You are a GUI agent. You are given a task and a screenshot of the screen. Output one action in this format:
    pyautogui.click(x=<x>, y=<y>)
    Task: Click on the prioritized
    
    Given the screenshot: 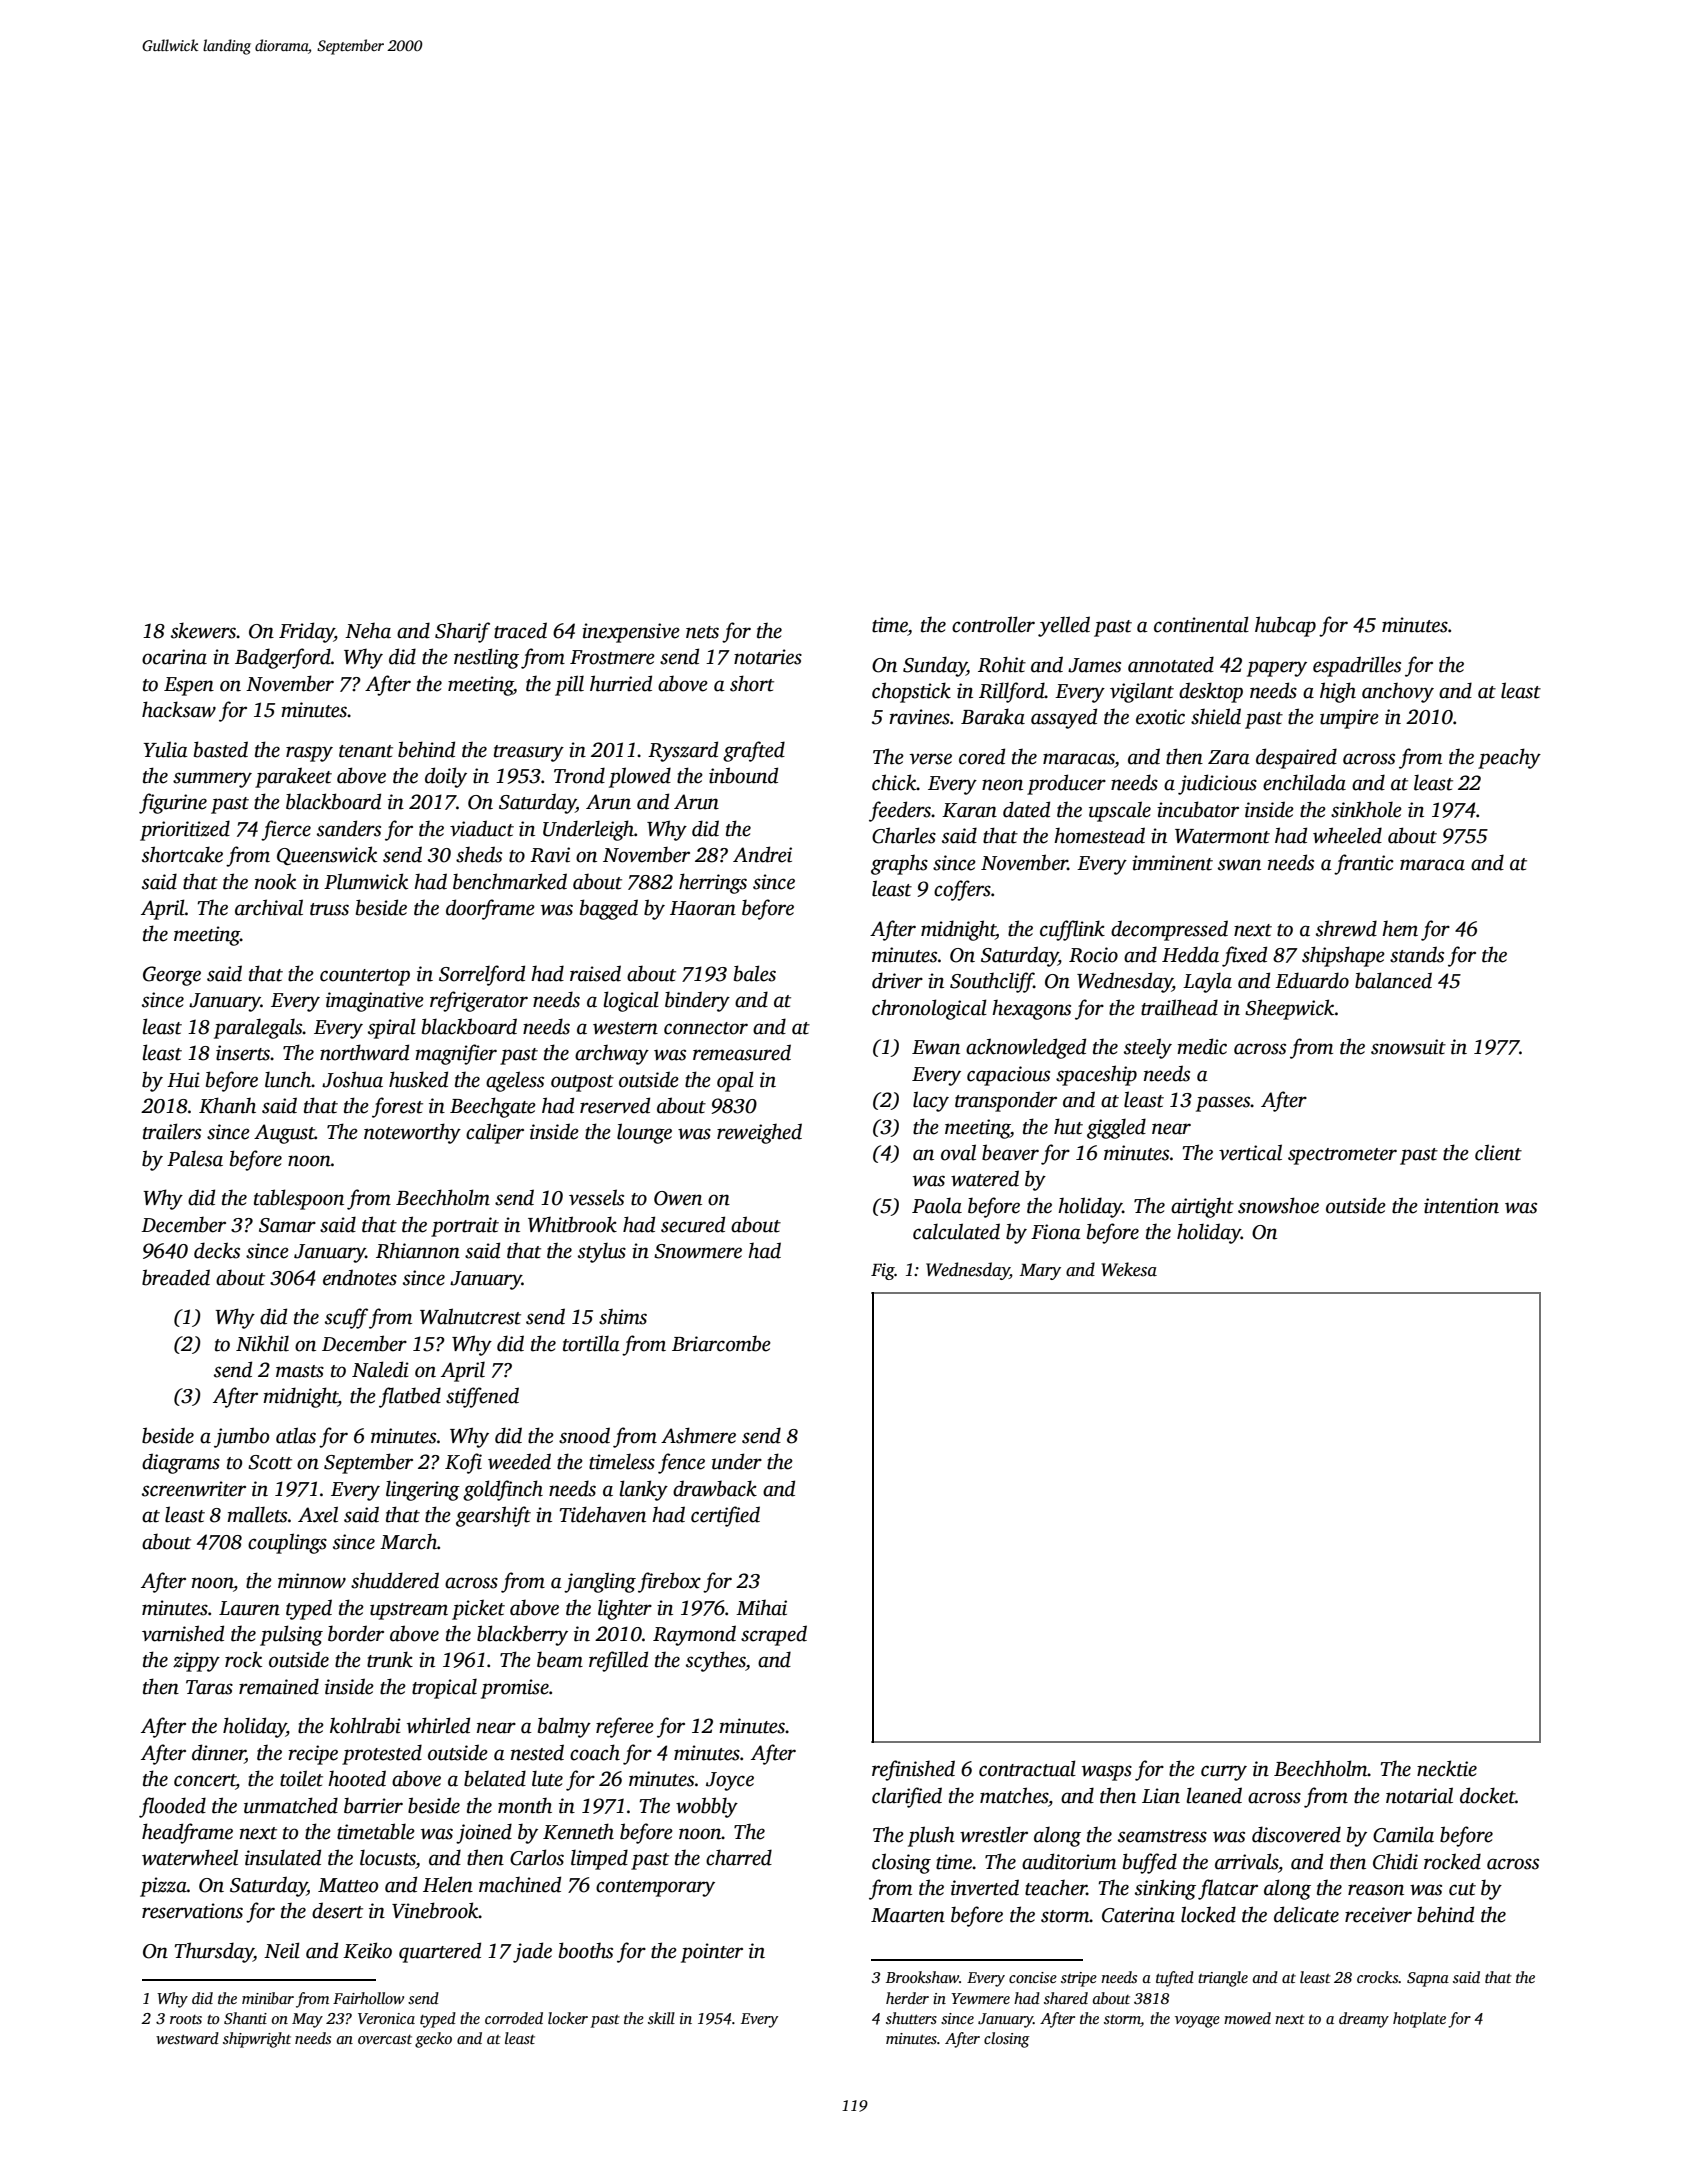 What is the action you would take?
    pyautogui.click(x=185, y=830)
